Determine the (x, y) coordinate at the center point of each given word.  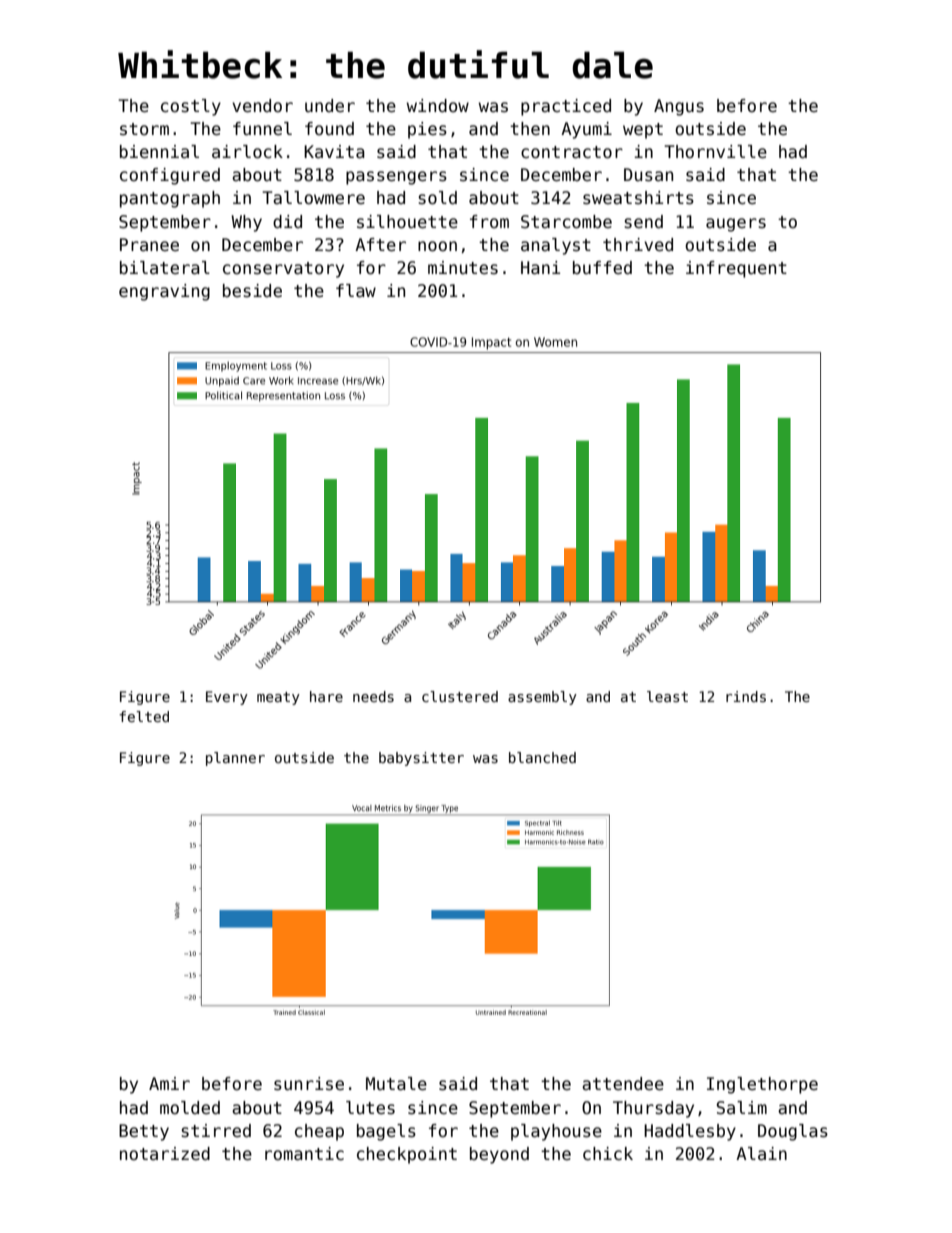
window (438, 106)
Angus (679, 107)
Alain (761, 1154)
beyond (499, 1155)
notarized (165, 1154)
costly (191, 107)
